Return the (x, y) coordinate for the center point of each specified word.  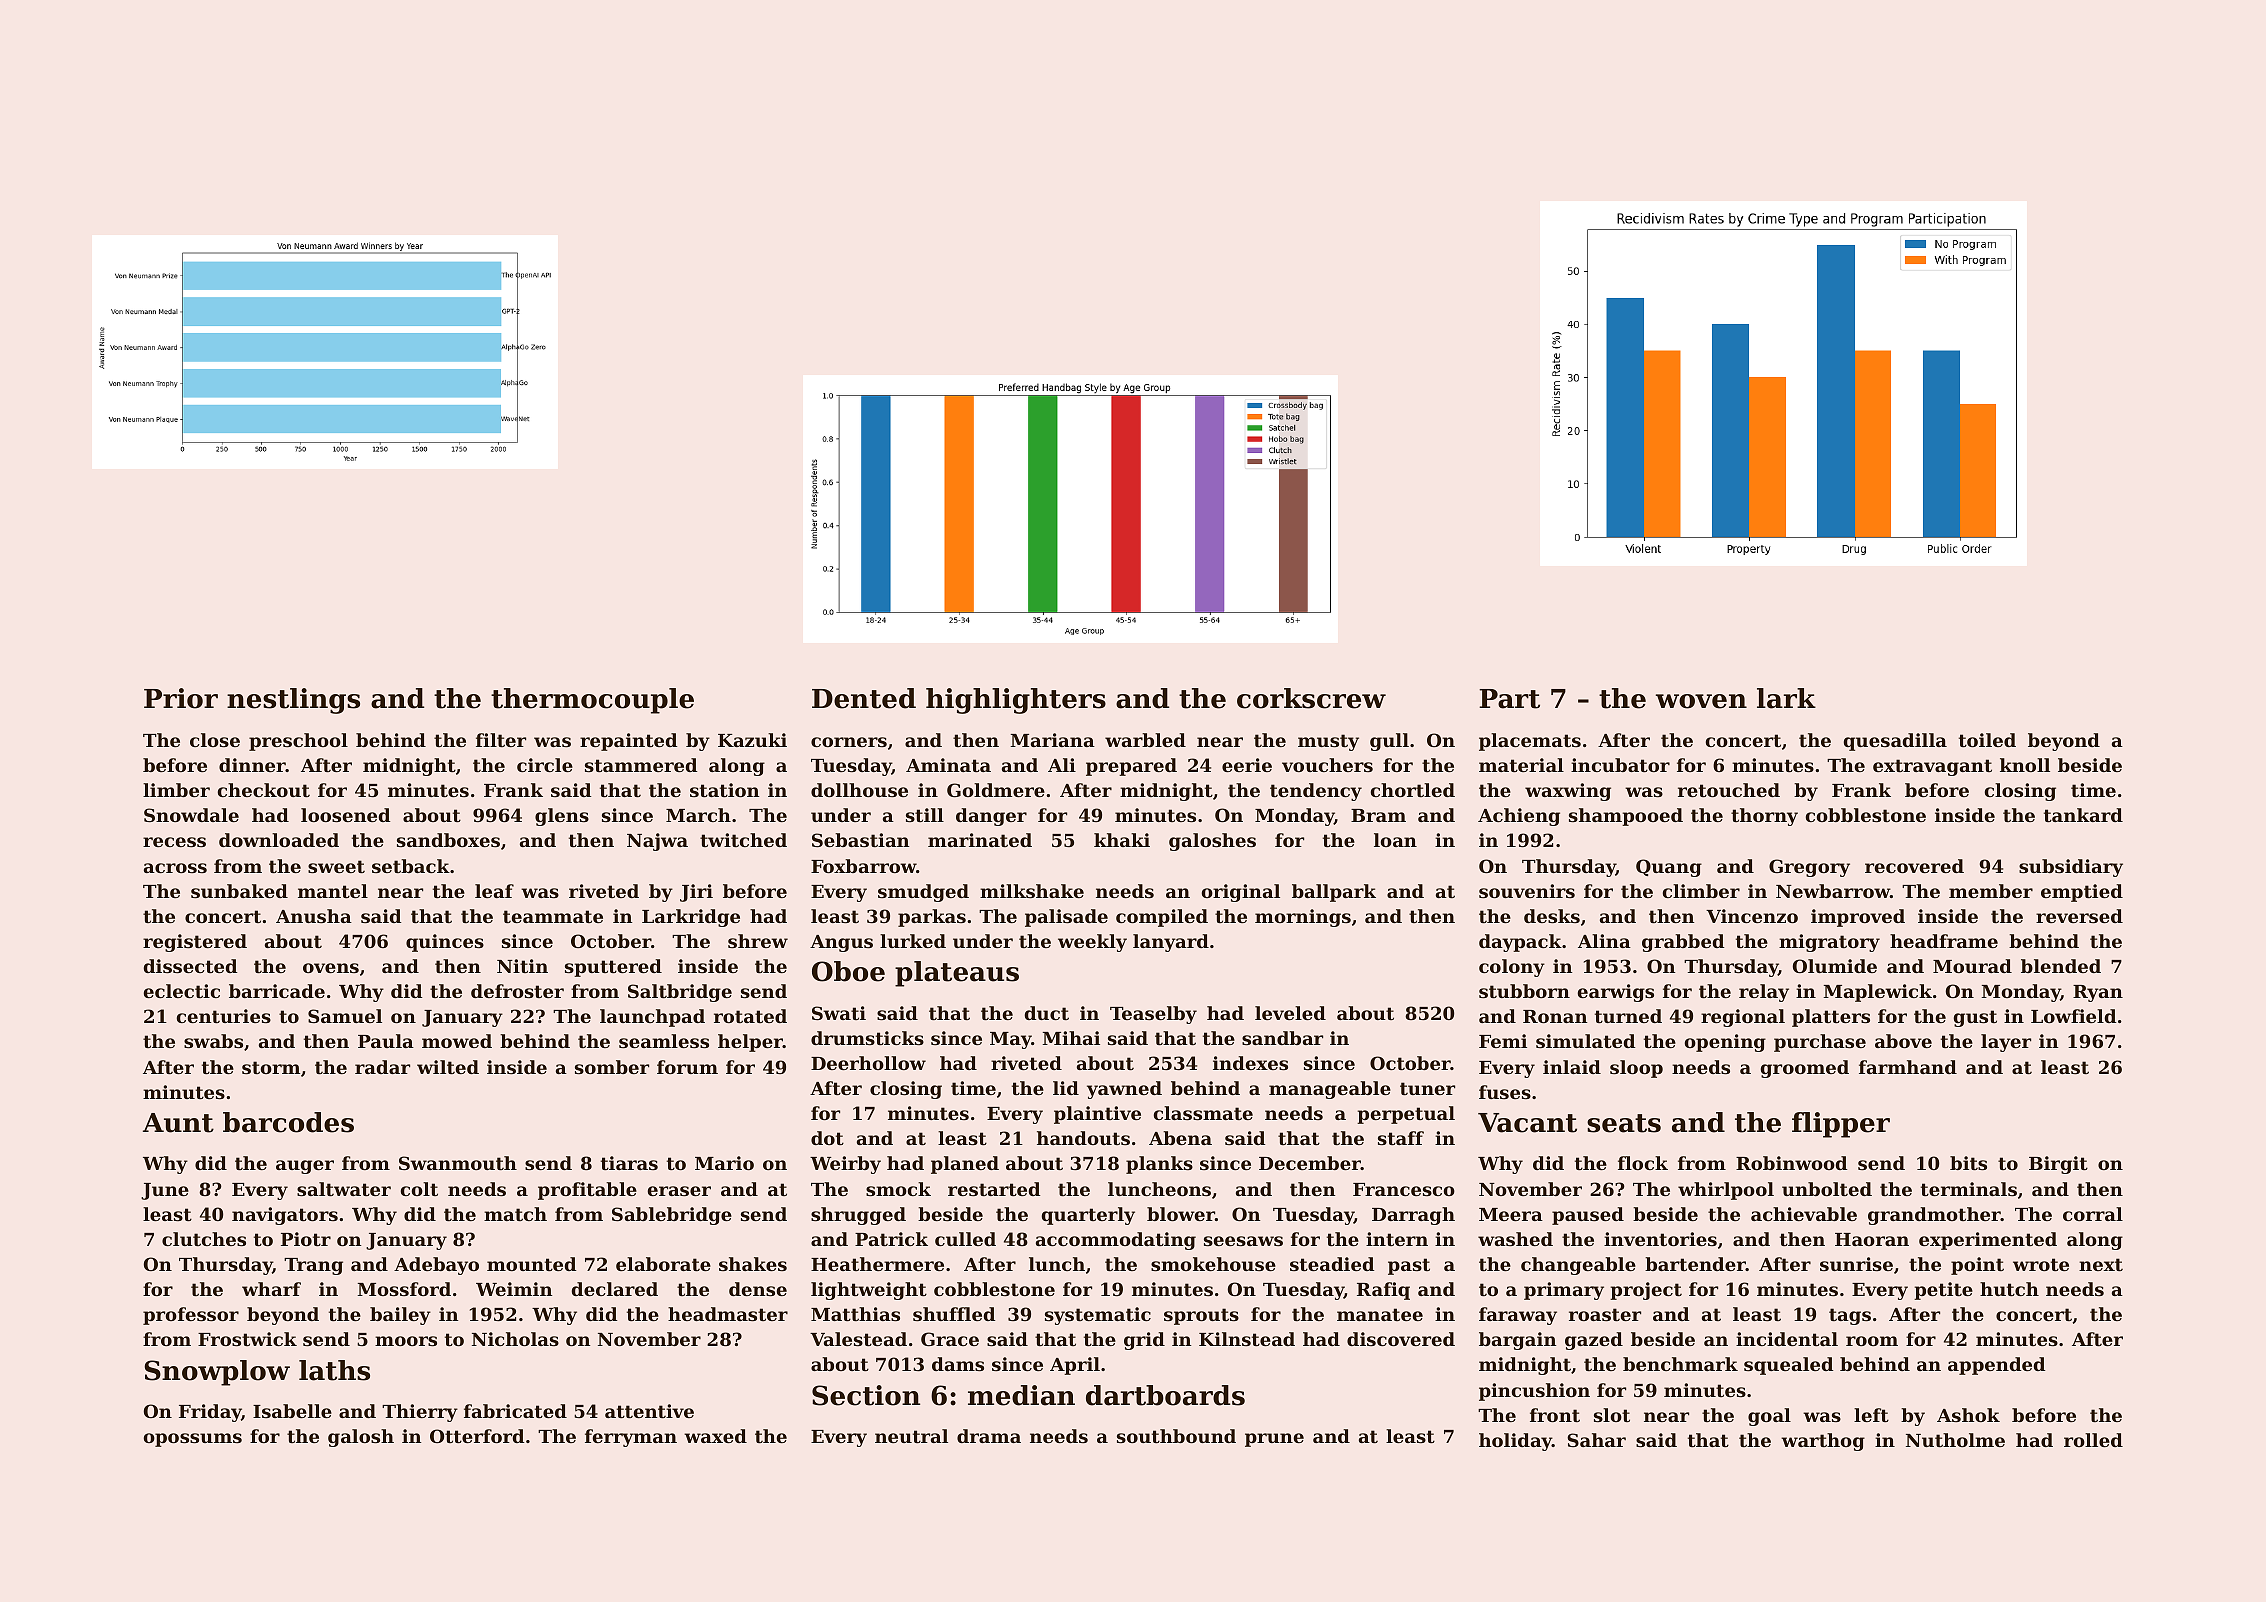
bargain (1517, 1341)
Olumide (1835, 966)
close (215, 740)
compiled (1162, 918)
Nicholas (515, 1339)
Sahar (1596, 1440)
